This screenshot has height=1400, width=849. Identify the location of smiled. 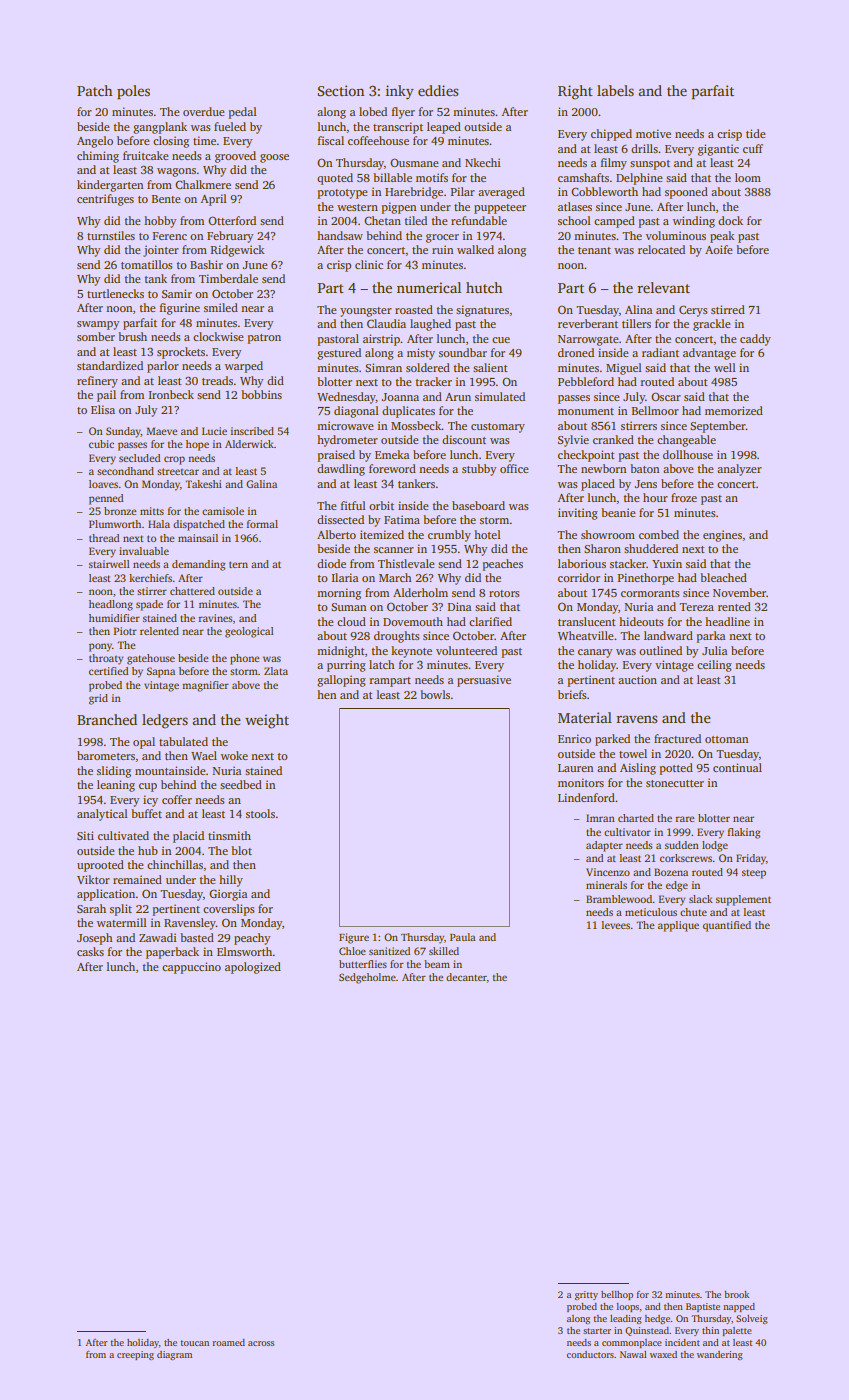
(221, 307).
